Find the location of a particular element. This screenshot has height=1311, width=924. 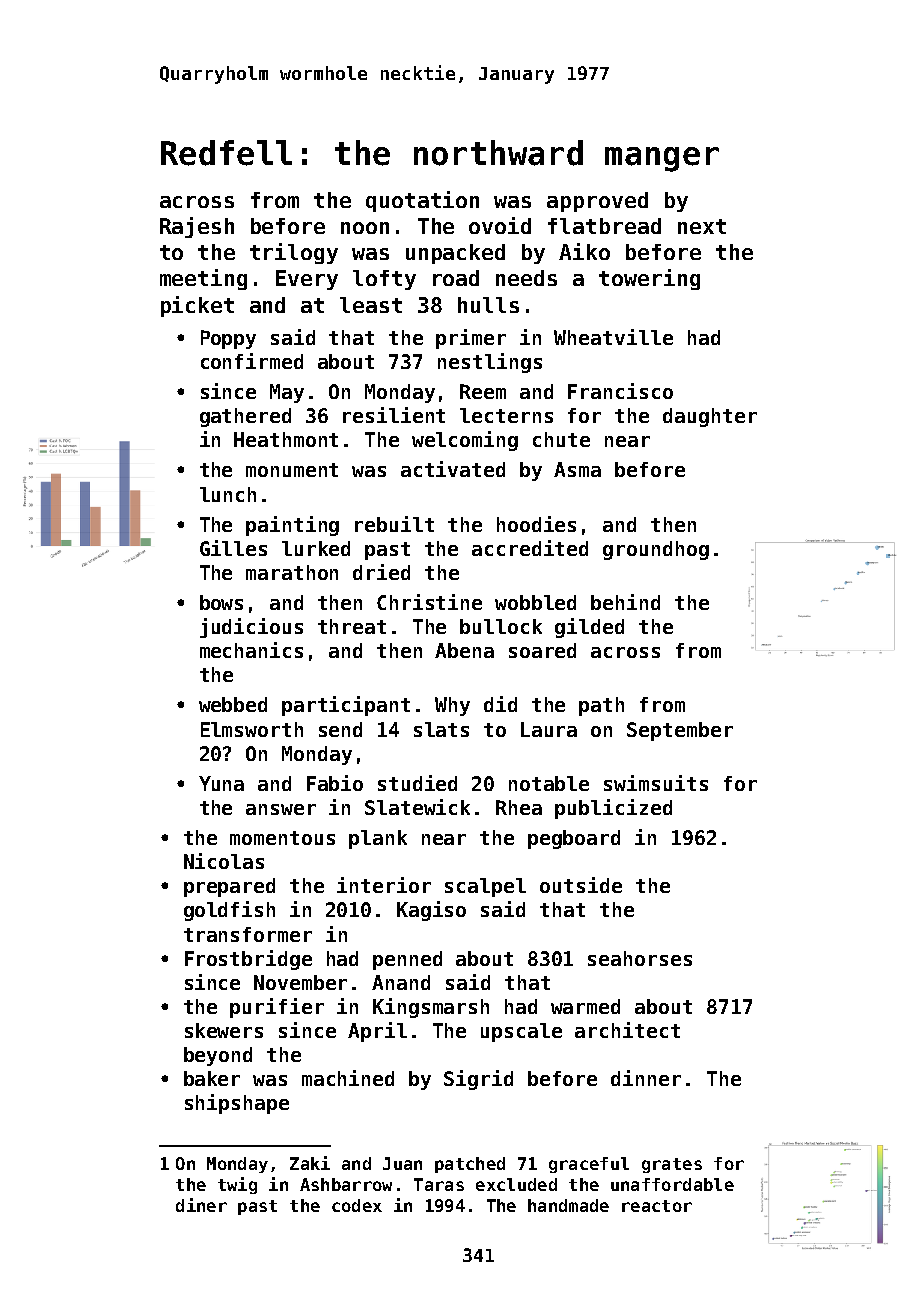

groundhog is located at coordinates (656, 550).
